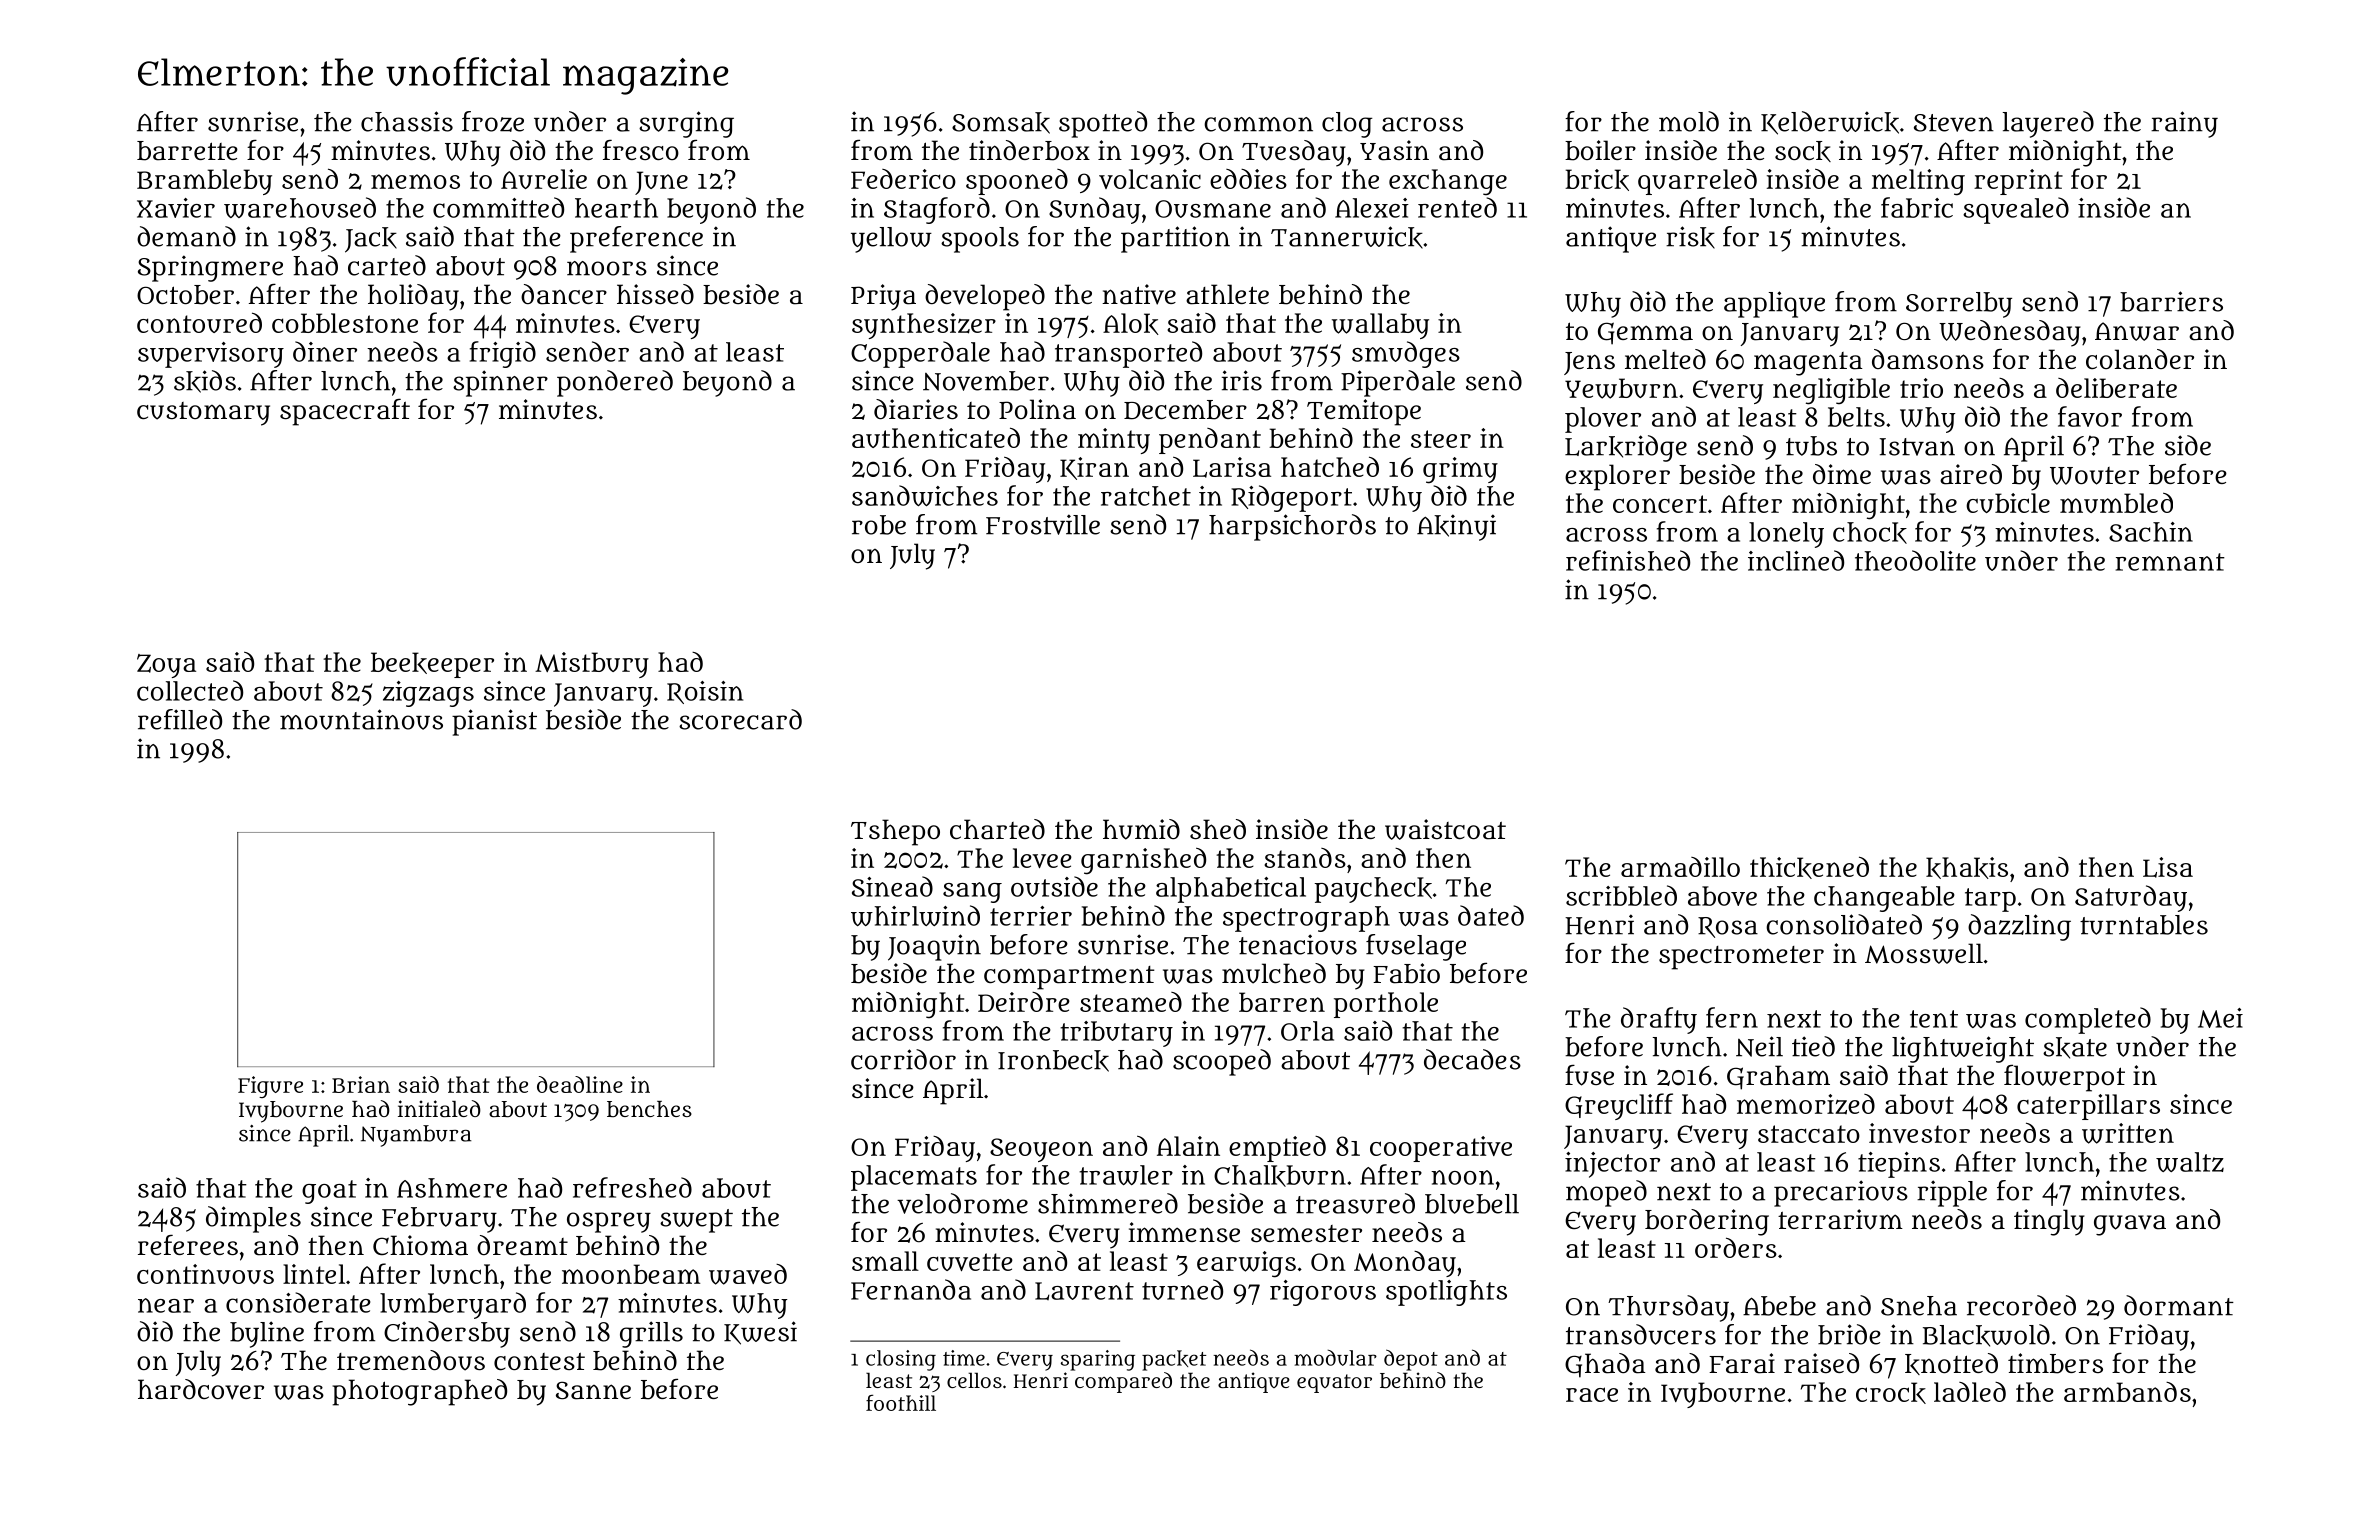 This screenshot has width=2380, height=1540. What do you see at coordinates (407, 121) in the screenshot?
I see `chassis` at bounding box center [407, 121].
